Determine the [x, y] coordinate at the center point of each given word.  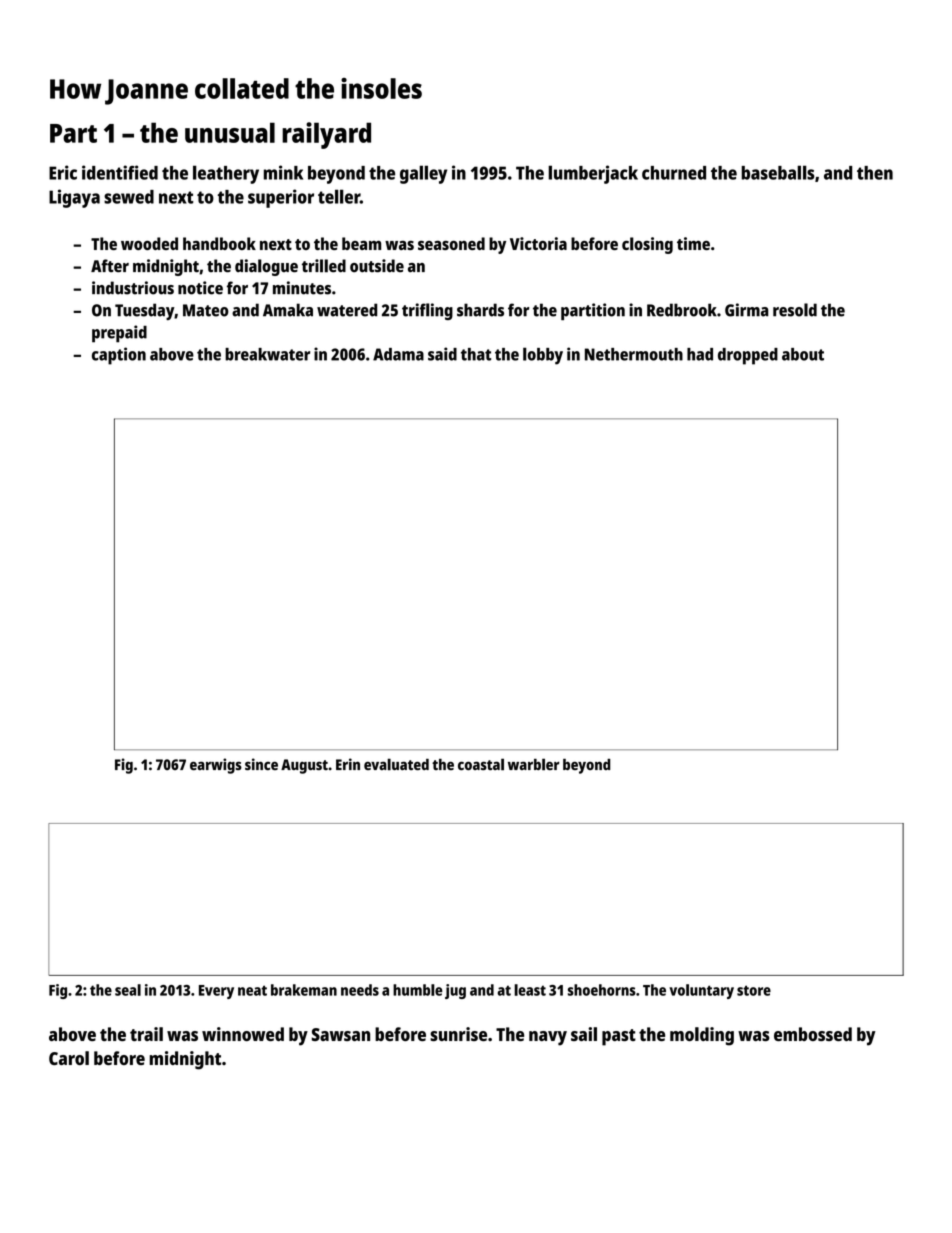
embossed [813, 1034]
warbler [533, 764]
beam [361, 243]
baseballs [778, 172]
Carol [69, 1058]
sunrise [458, 1034]
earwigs [216, 766]
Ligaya [74, 198]
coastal [481, 764]
